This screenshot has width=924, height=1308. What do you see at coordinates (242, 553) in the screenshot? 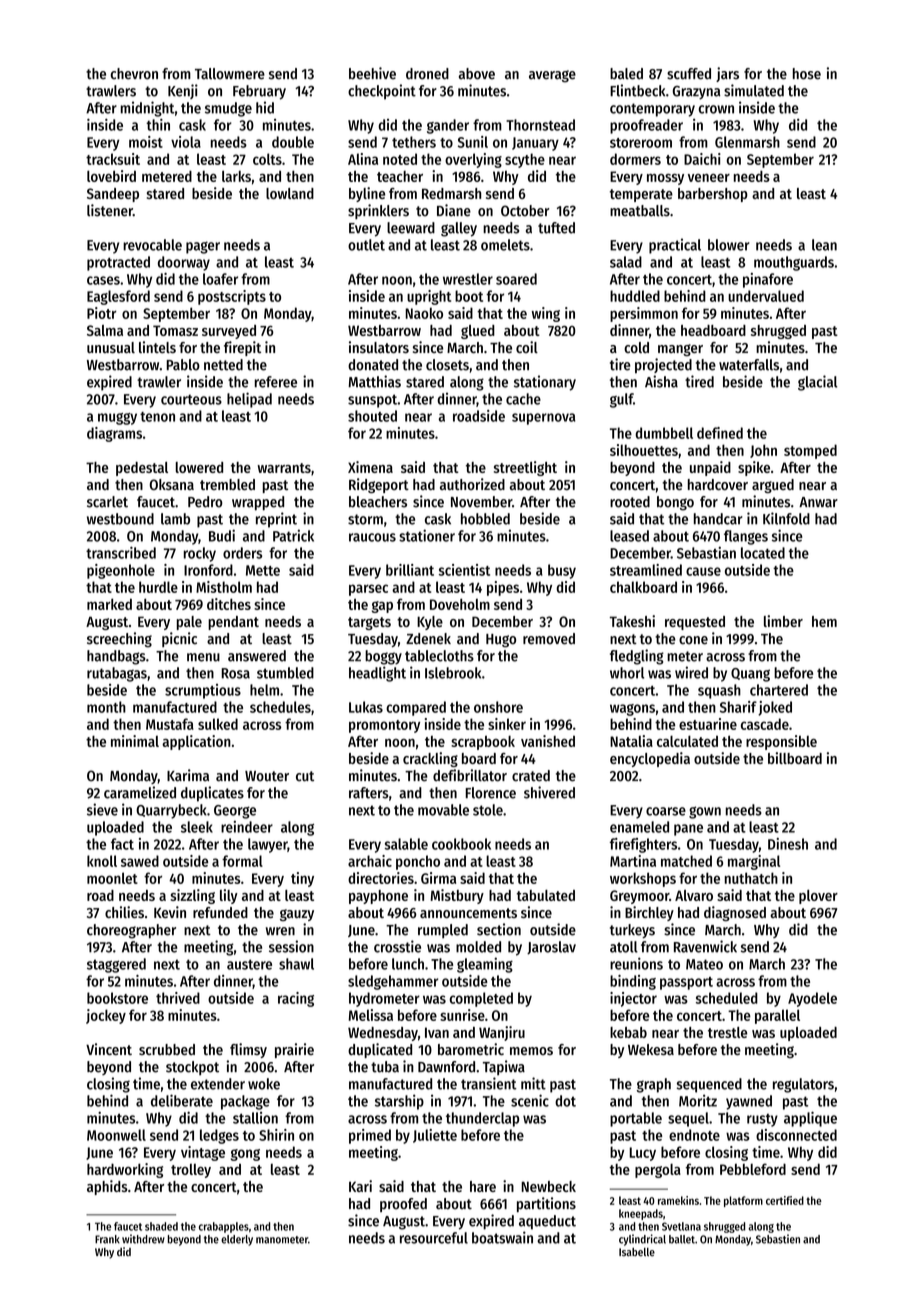
I see `orders` at bounding box center [242, 553].
